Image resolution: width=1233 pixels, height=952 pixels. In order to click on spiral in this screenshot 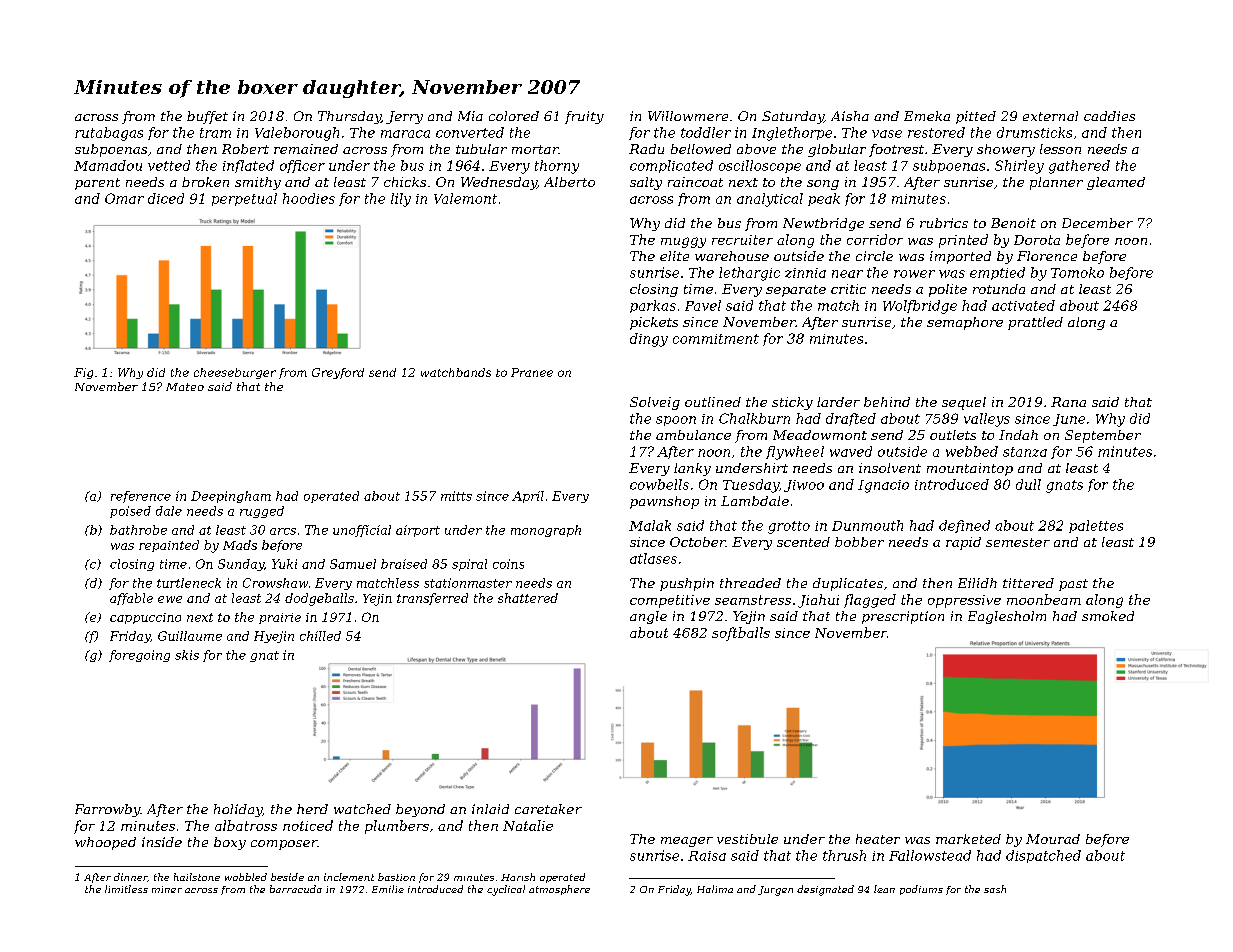, I will do `click(469, 565)`.
